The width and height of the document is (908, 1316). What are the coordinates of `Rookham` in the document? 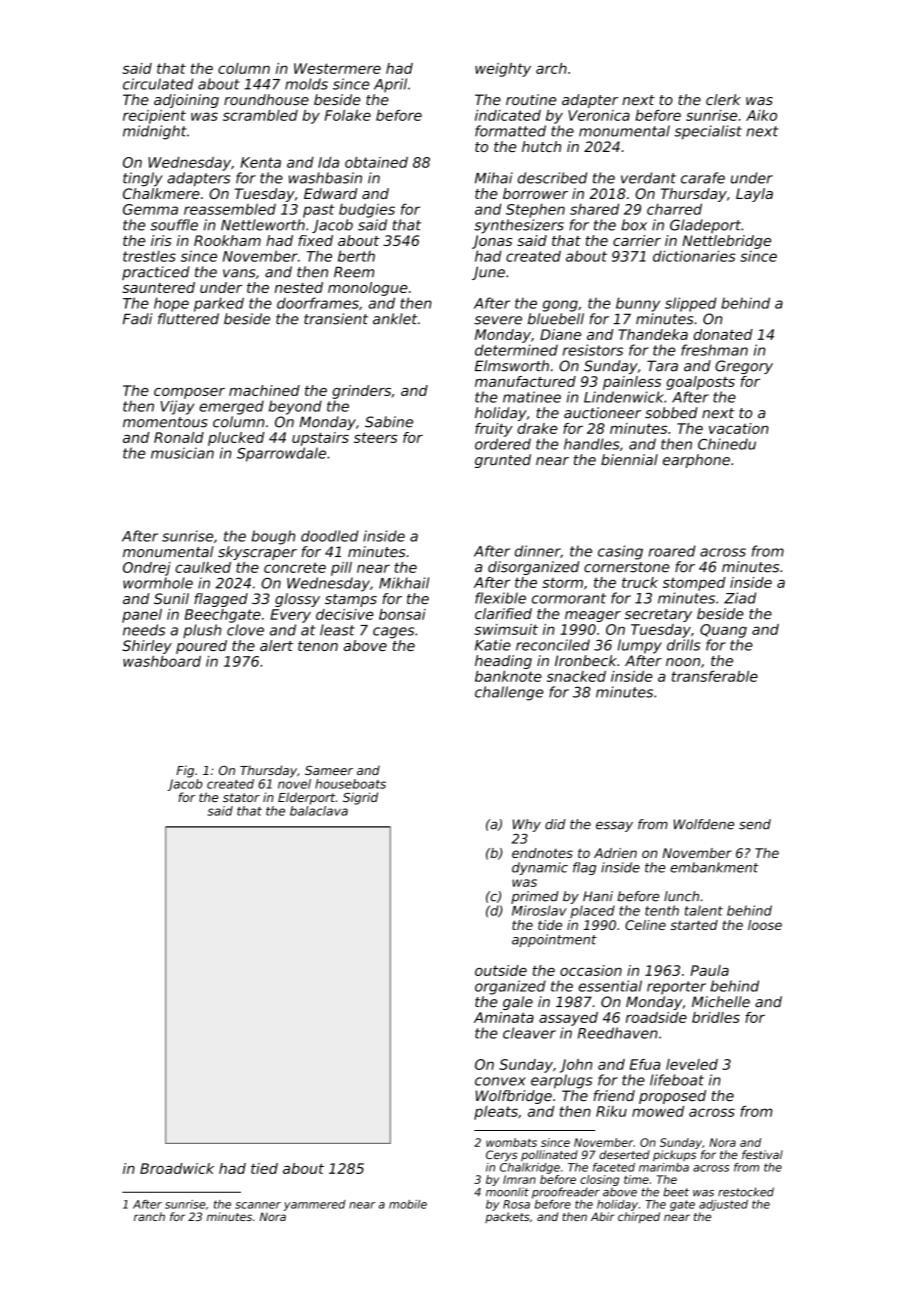 It's located at (227, 240).
